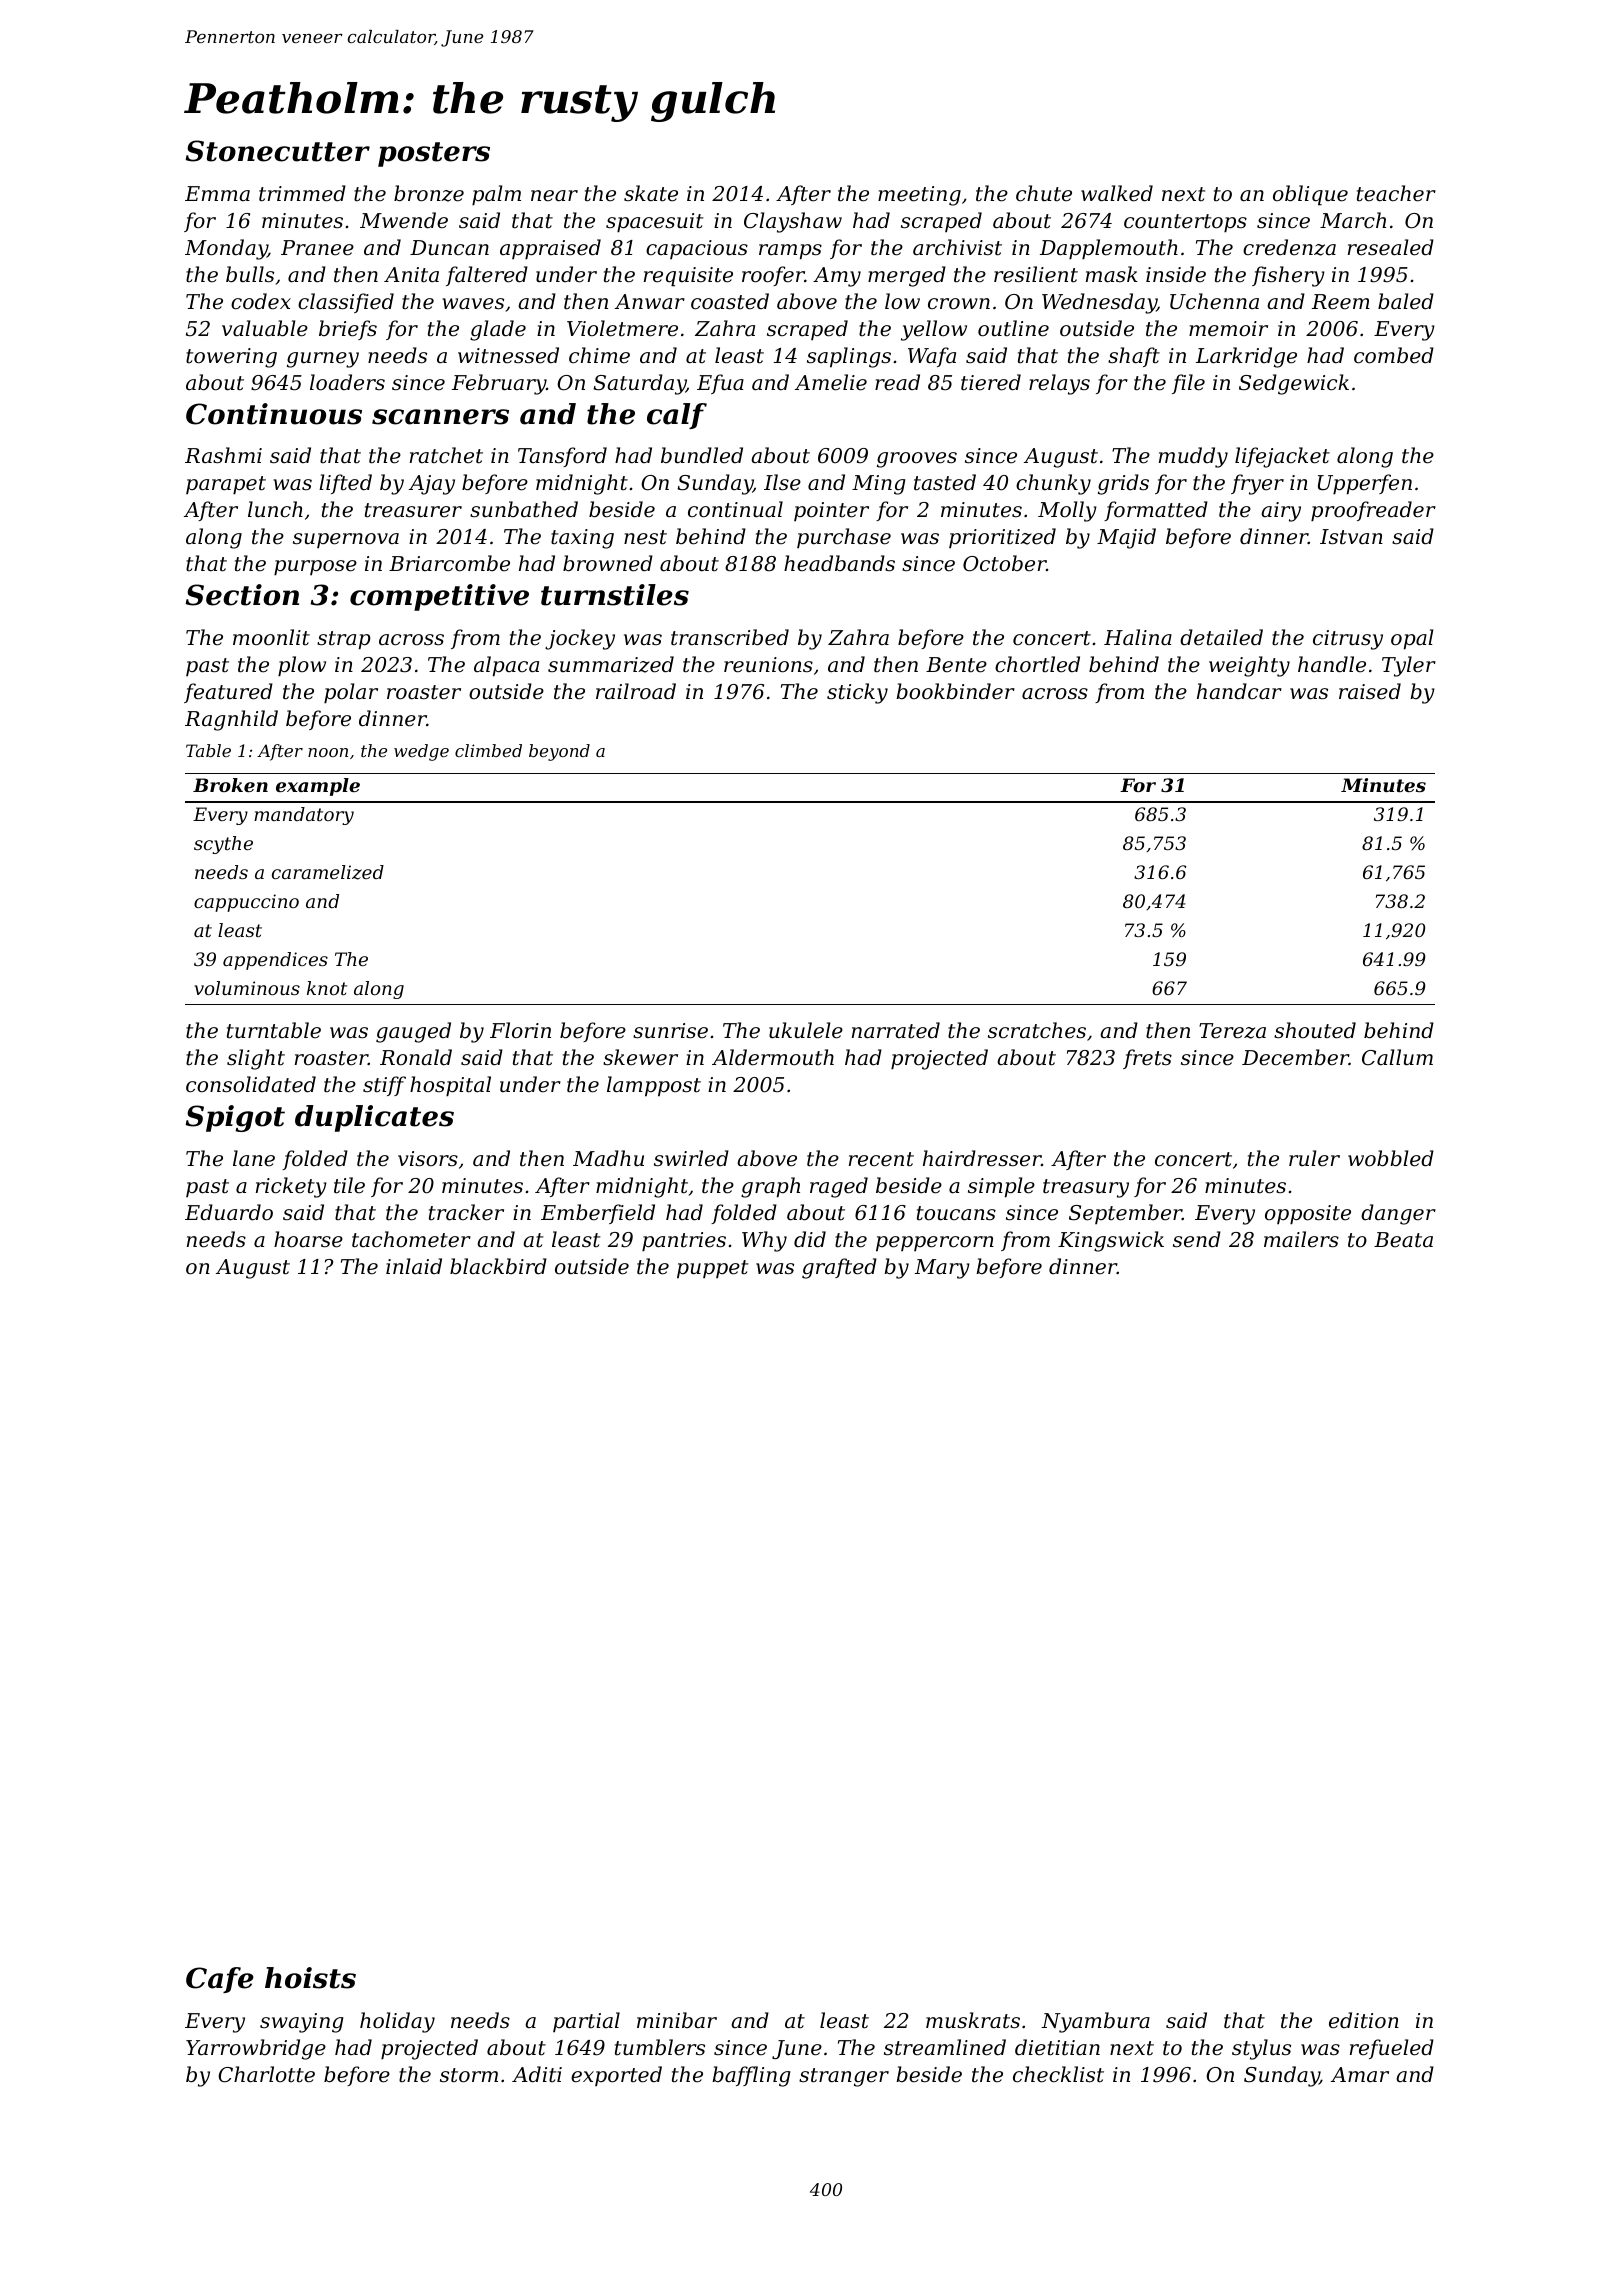 This image has height=2292, width=1620. What do you see at coordinates (1111, 1241) in the image?
I see `Kingswick` at bounding box center [1111, 1241].
